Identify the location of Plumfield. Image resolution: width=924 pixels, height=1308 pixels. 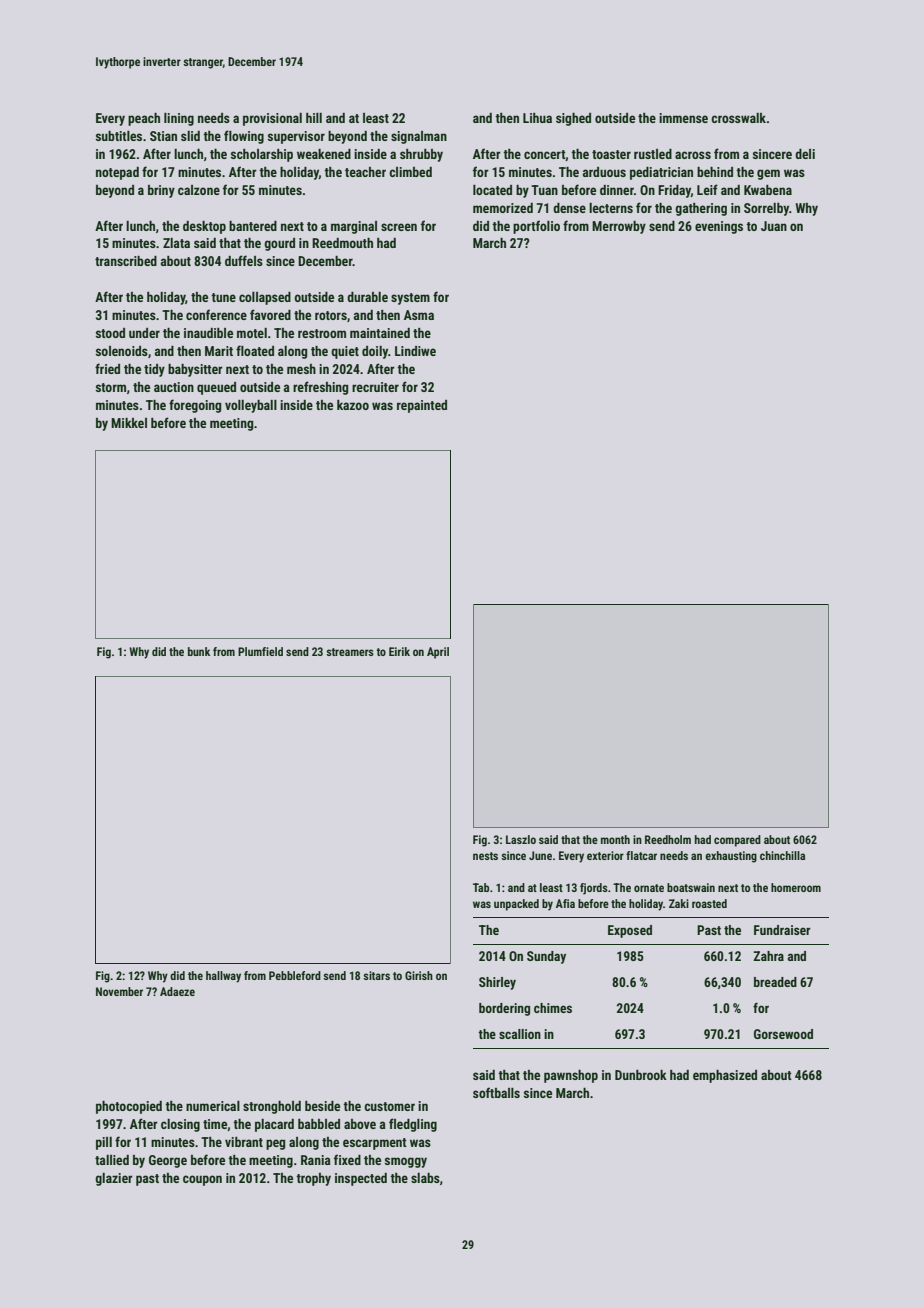
(260, 651).
